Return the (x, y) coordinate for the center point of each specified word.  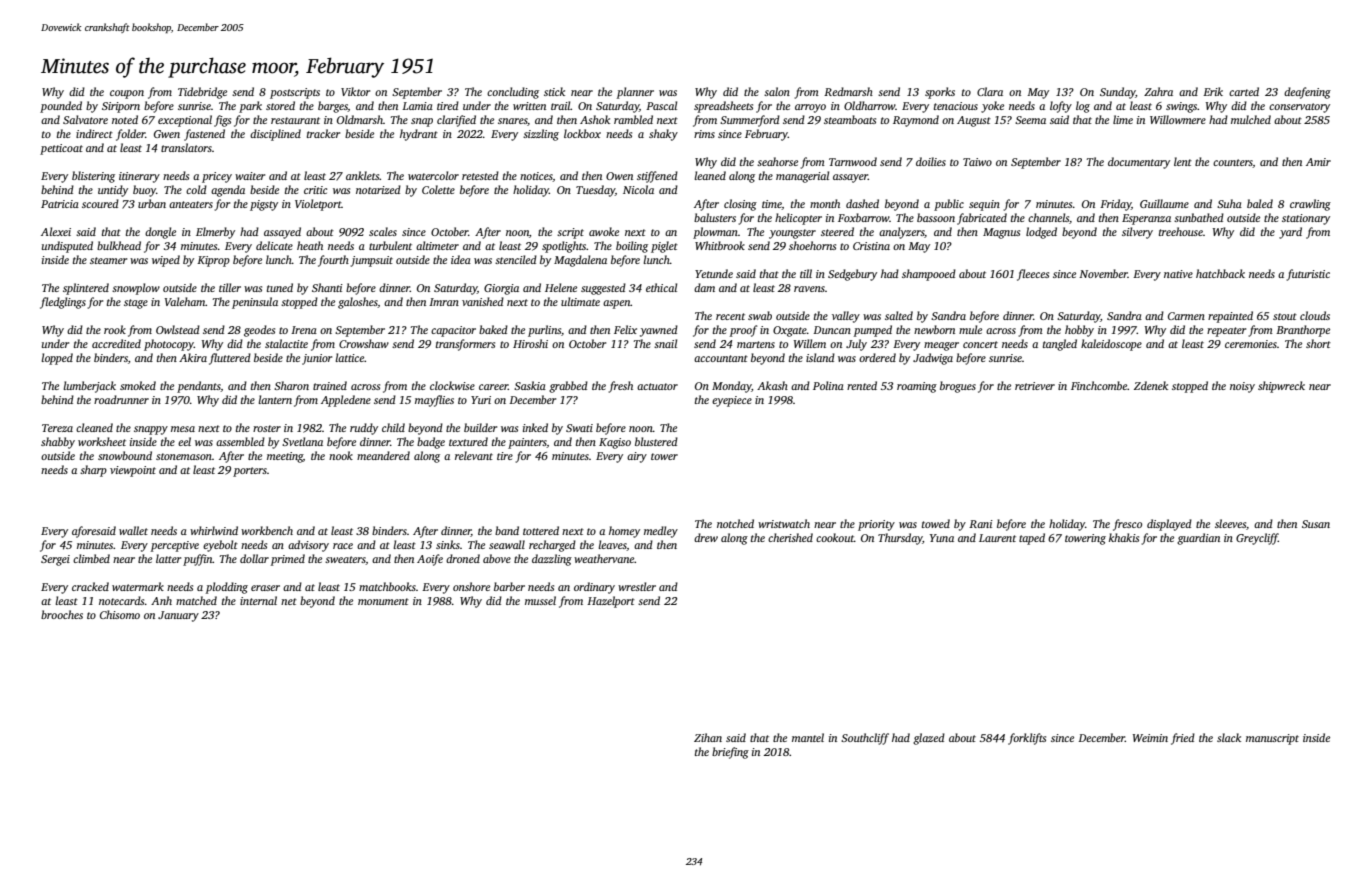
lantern (275, 399)
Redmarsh (848, 91)
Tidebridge (202, 93)
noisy (1242, 387)
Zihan (708, 737)
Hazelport (611, 602)
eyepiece (732, 401)
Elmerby (215, 233)
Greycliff (1257, 539)
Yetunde (714, 273)
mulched (1251, 119)
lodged (1041, 233)
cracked (90, 586)
